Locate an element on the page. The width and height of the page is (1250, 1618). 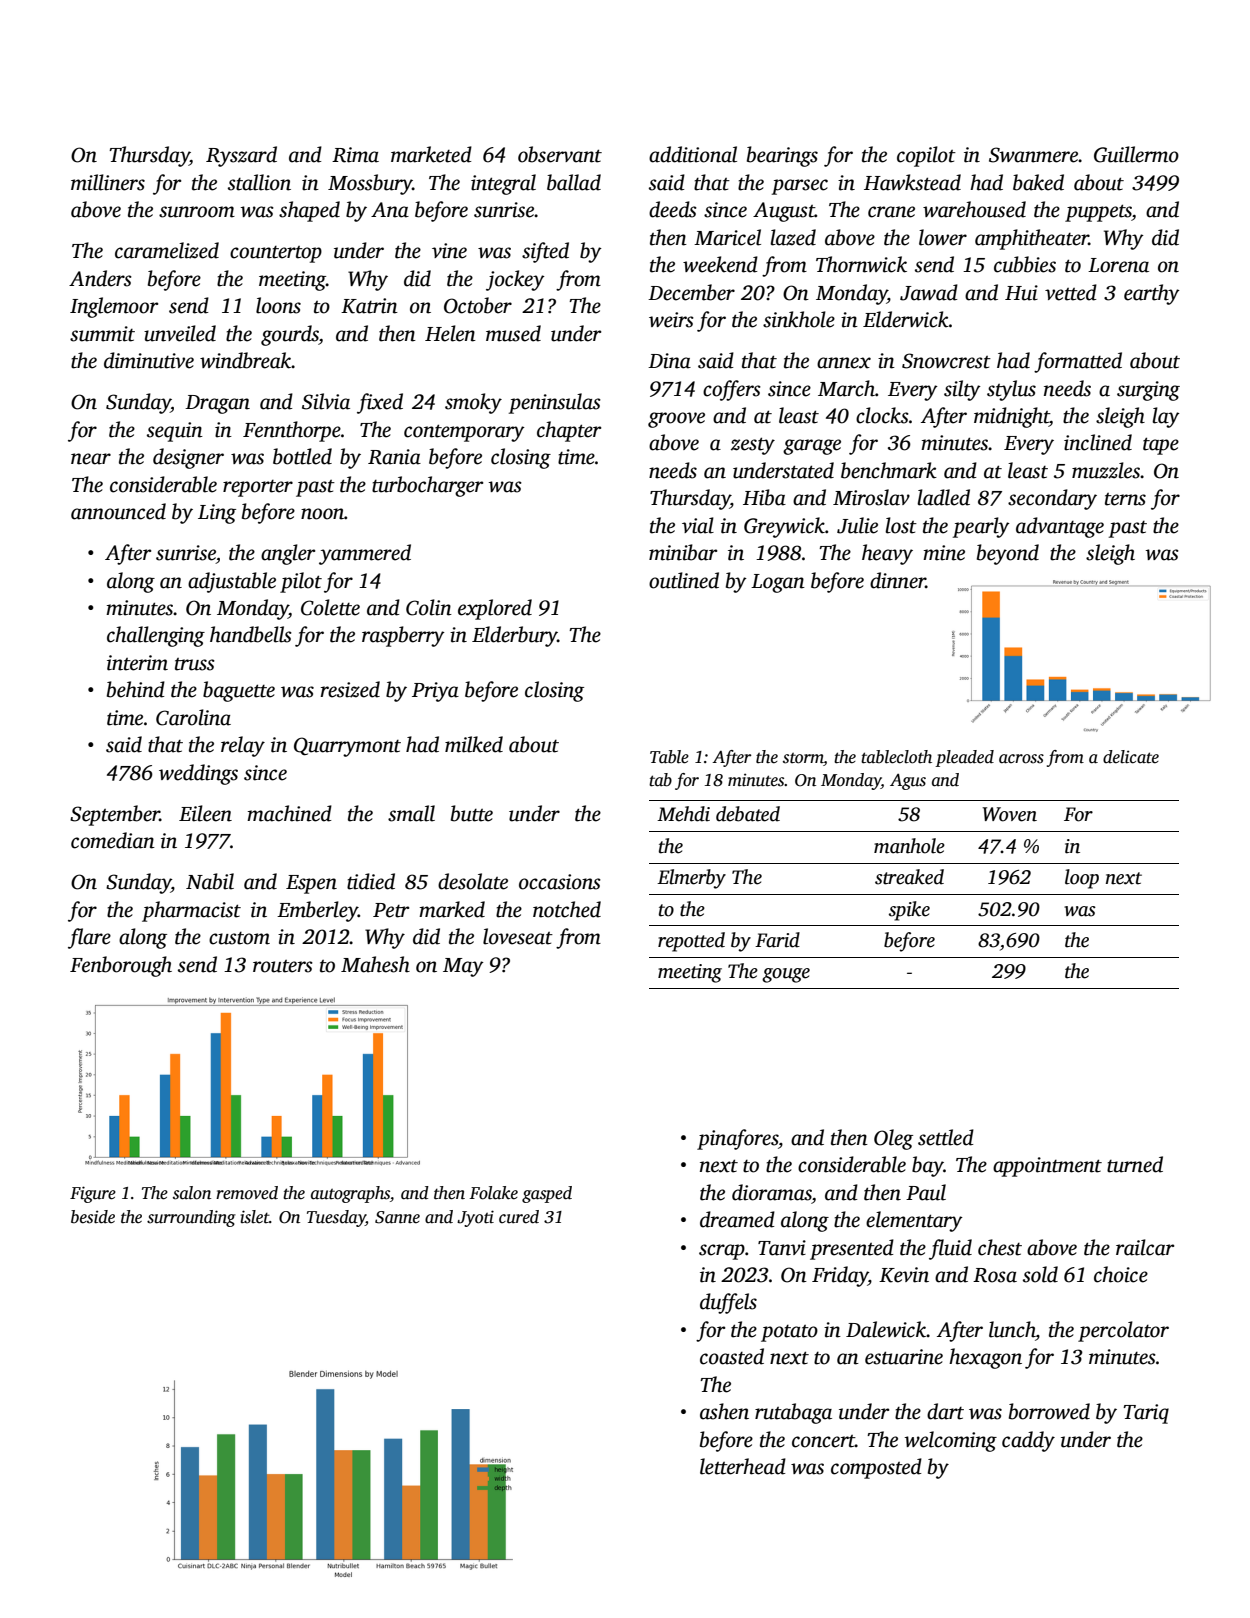
bearings is located at coordinates (782, 156).
